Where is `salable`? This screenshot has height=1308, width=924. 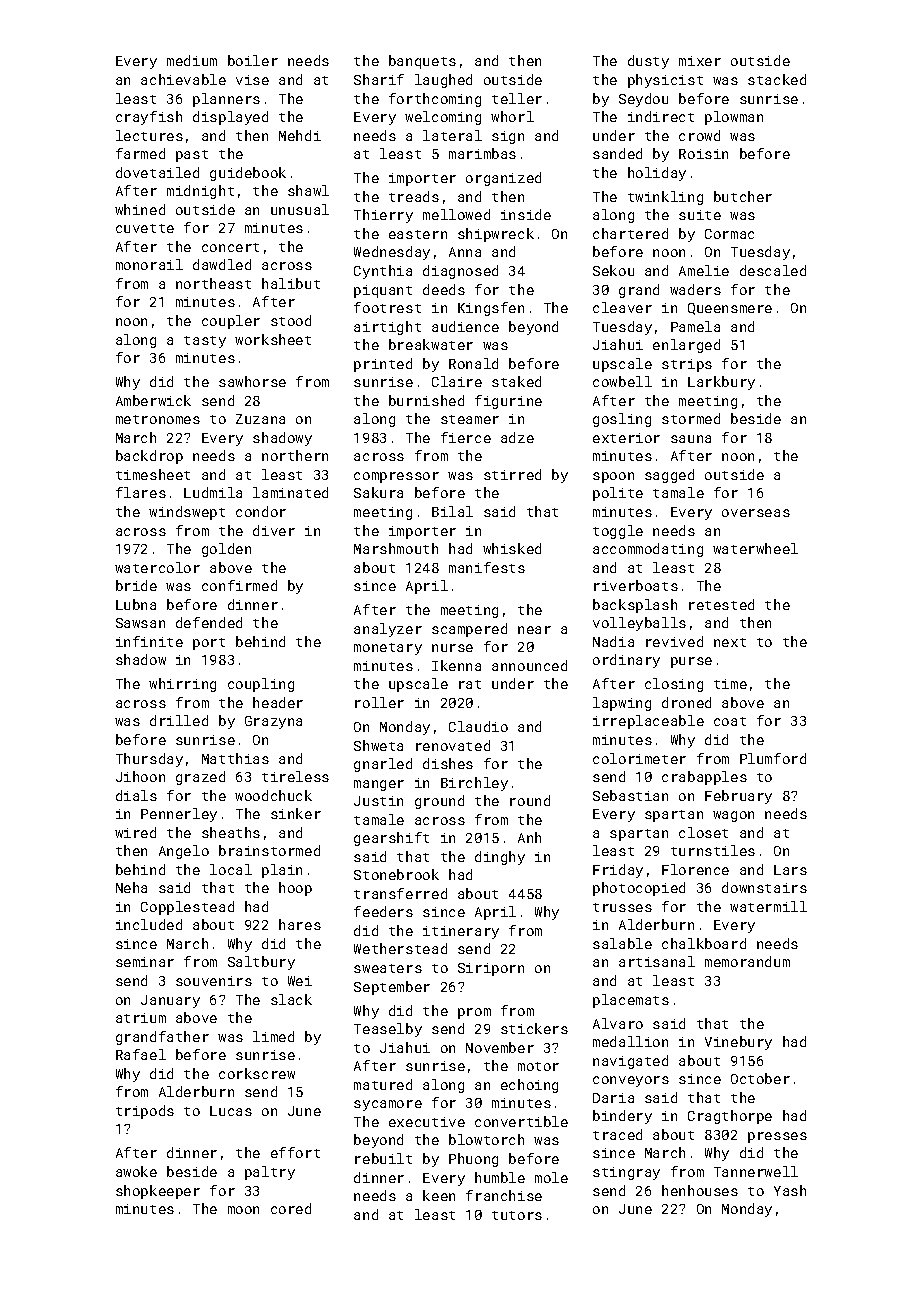
salable is located at coordinates (622, 943).
